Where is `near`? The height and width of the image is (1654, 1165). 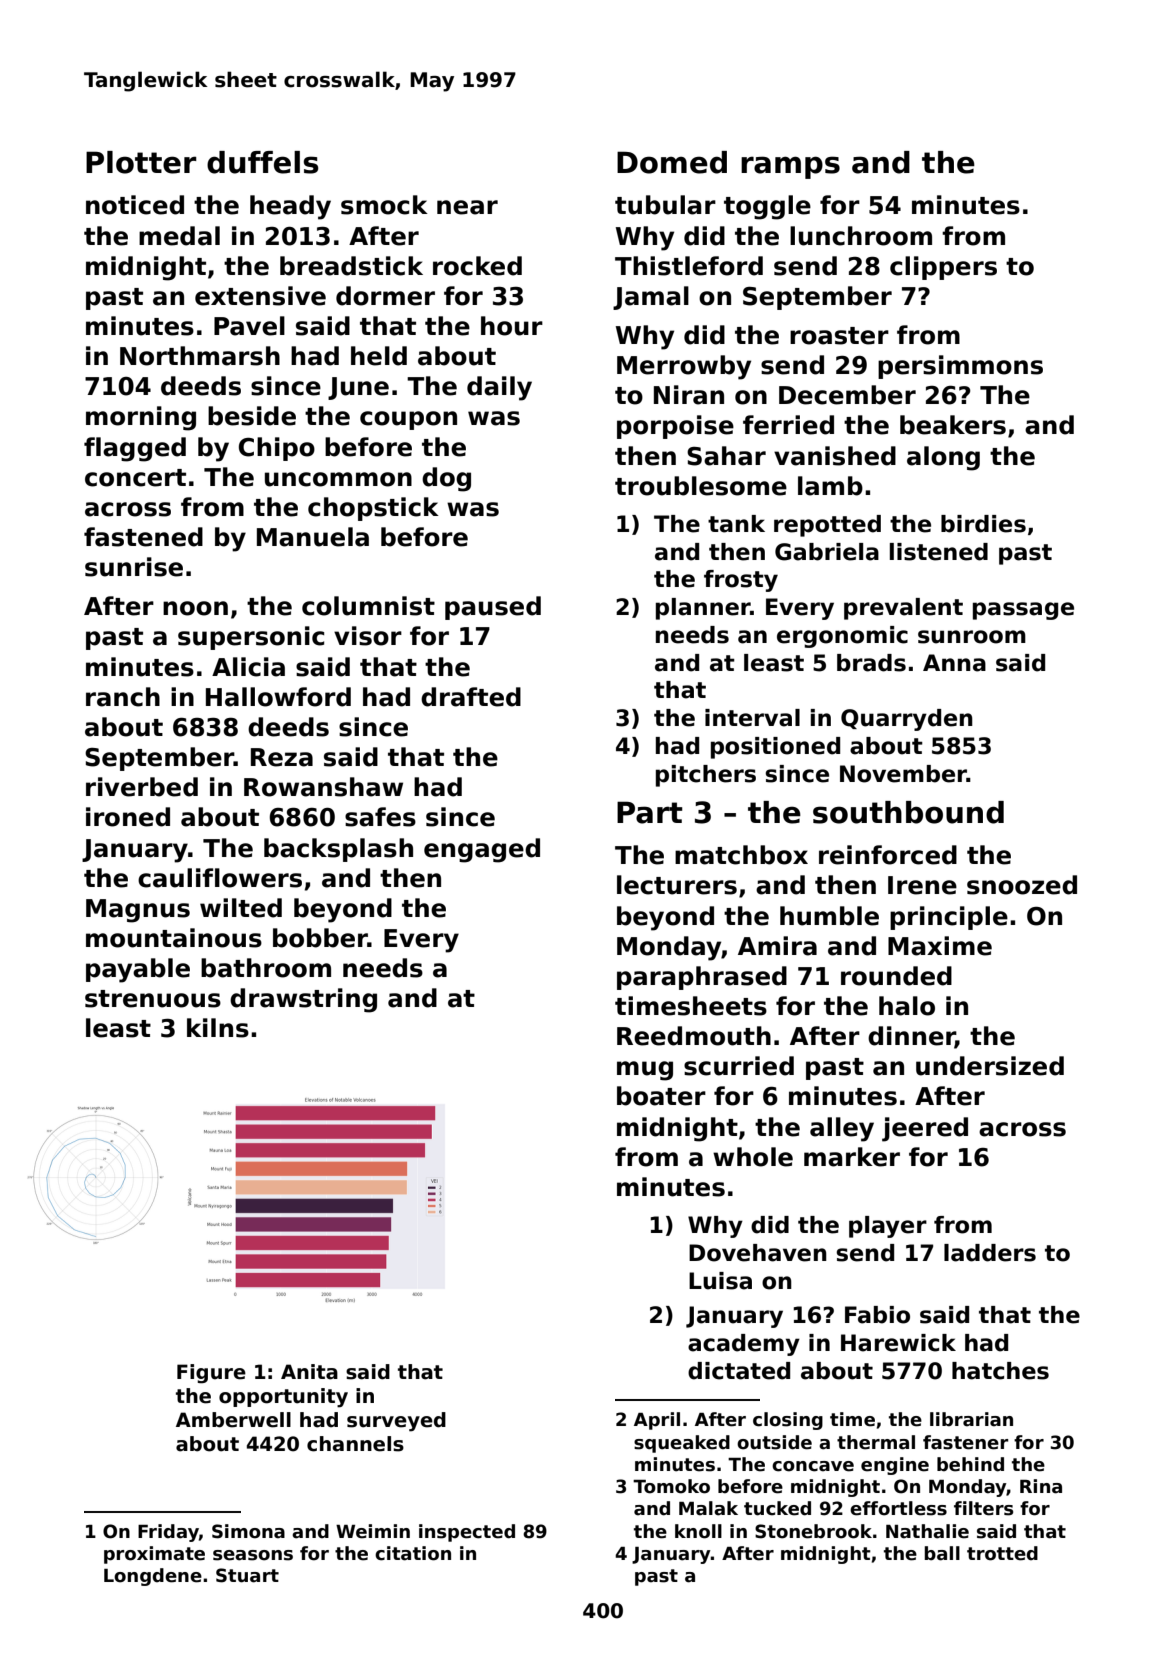 near is located at coordinates (467, 207).
